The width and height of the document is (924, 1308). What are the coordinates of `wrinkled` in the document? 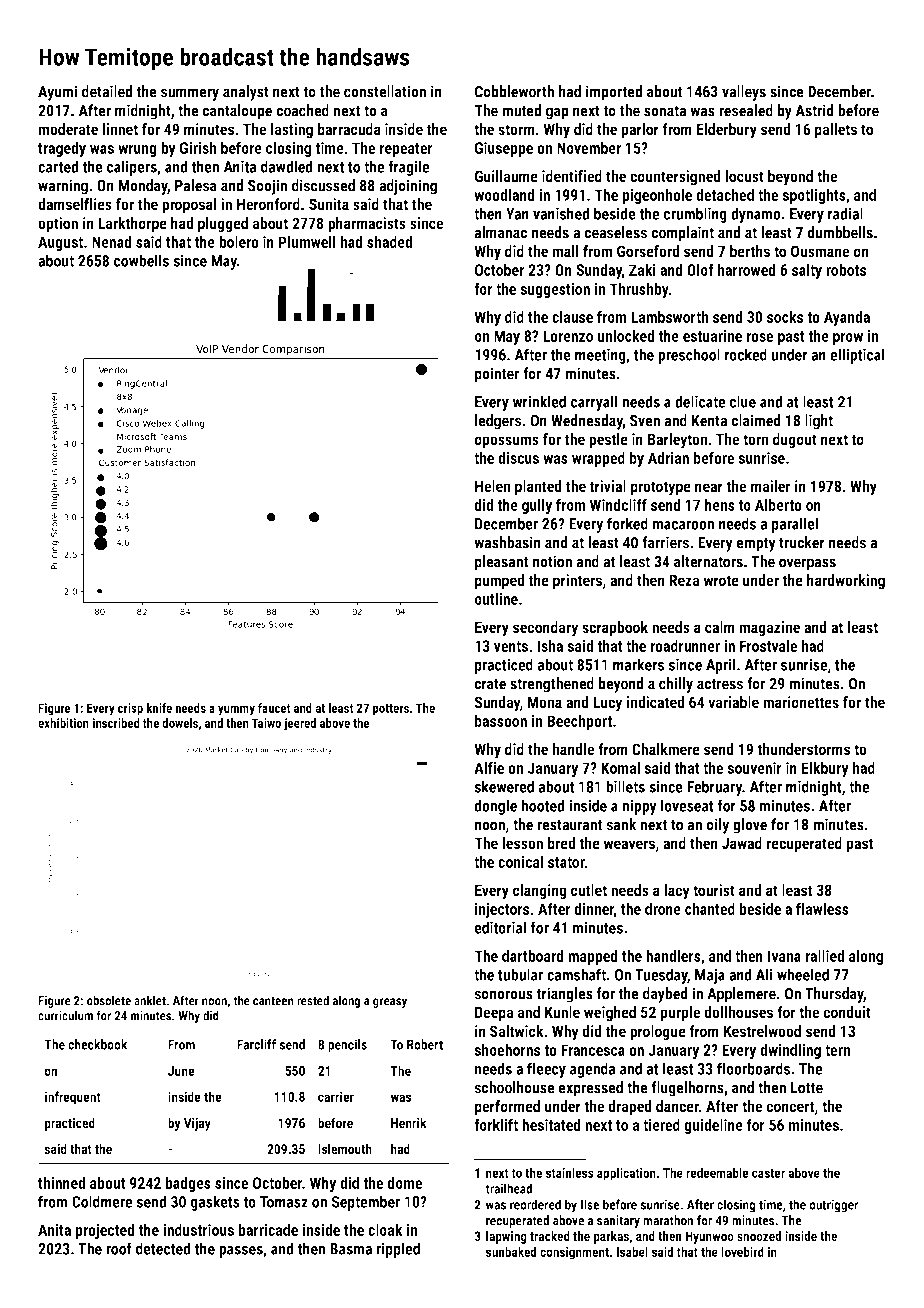 It's located at (539, 401).
